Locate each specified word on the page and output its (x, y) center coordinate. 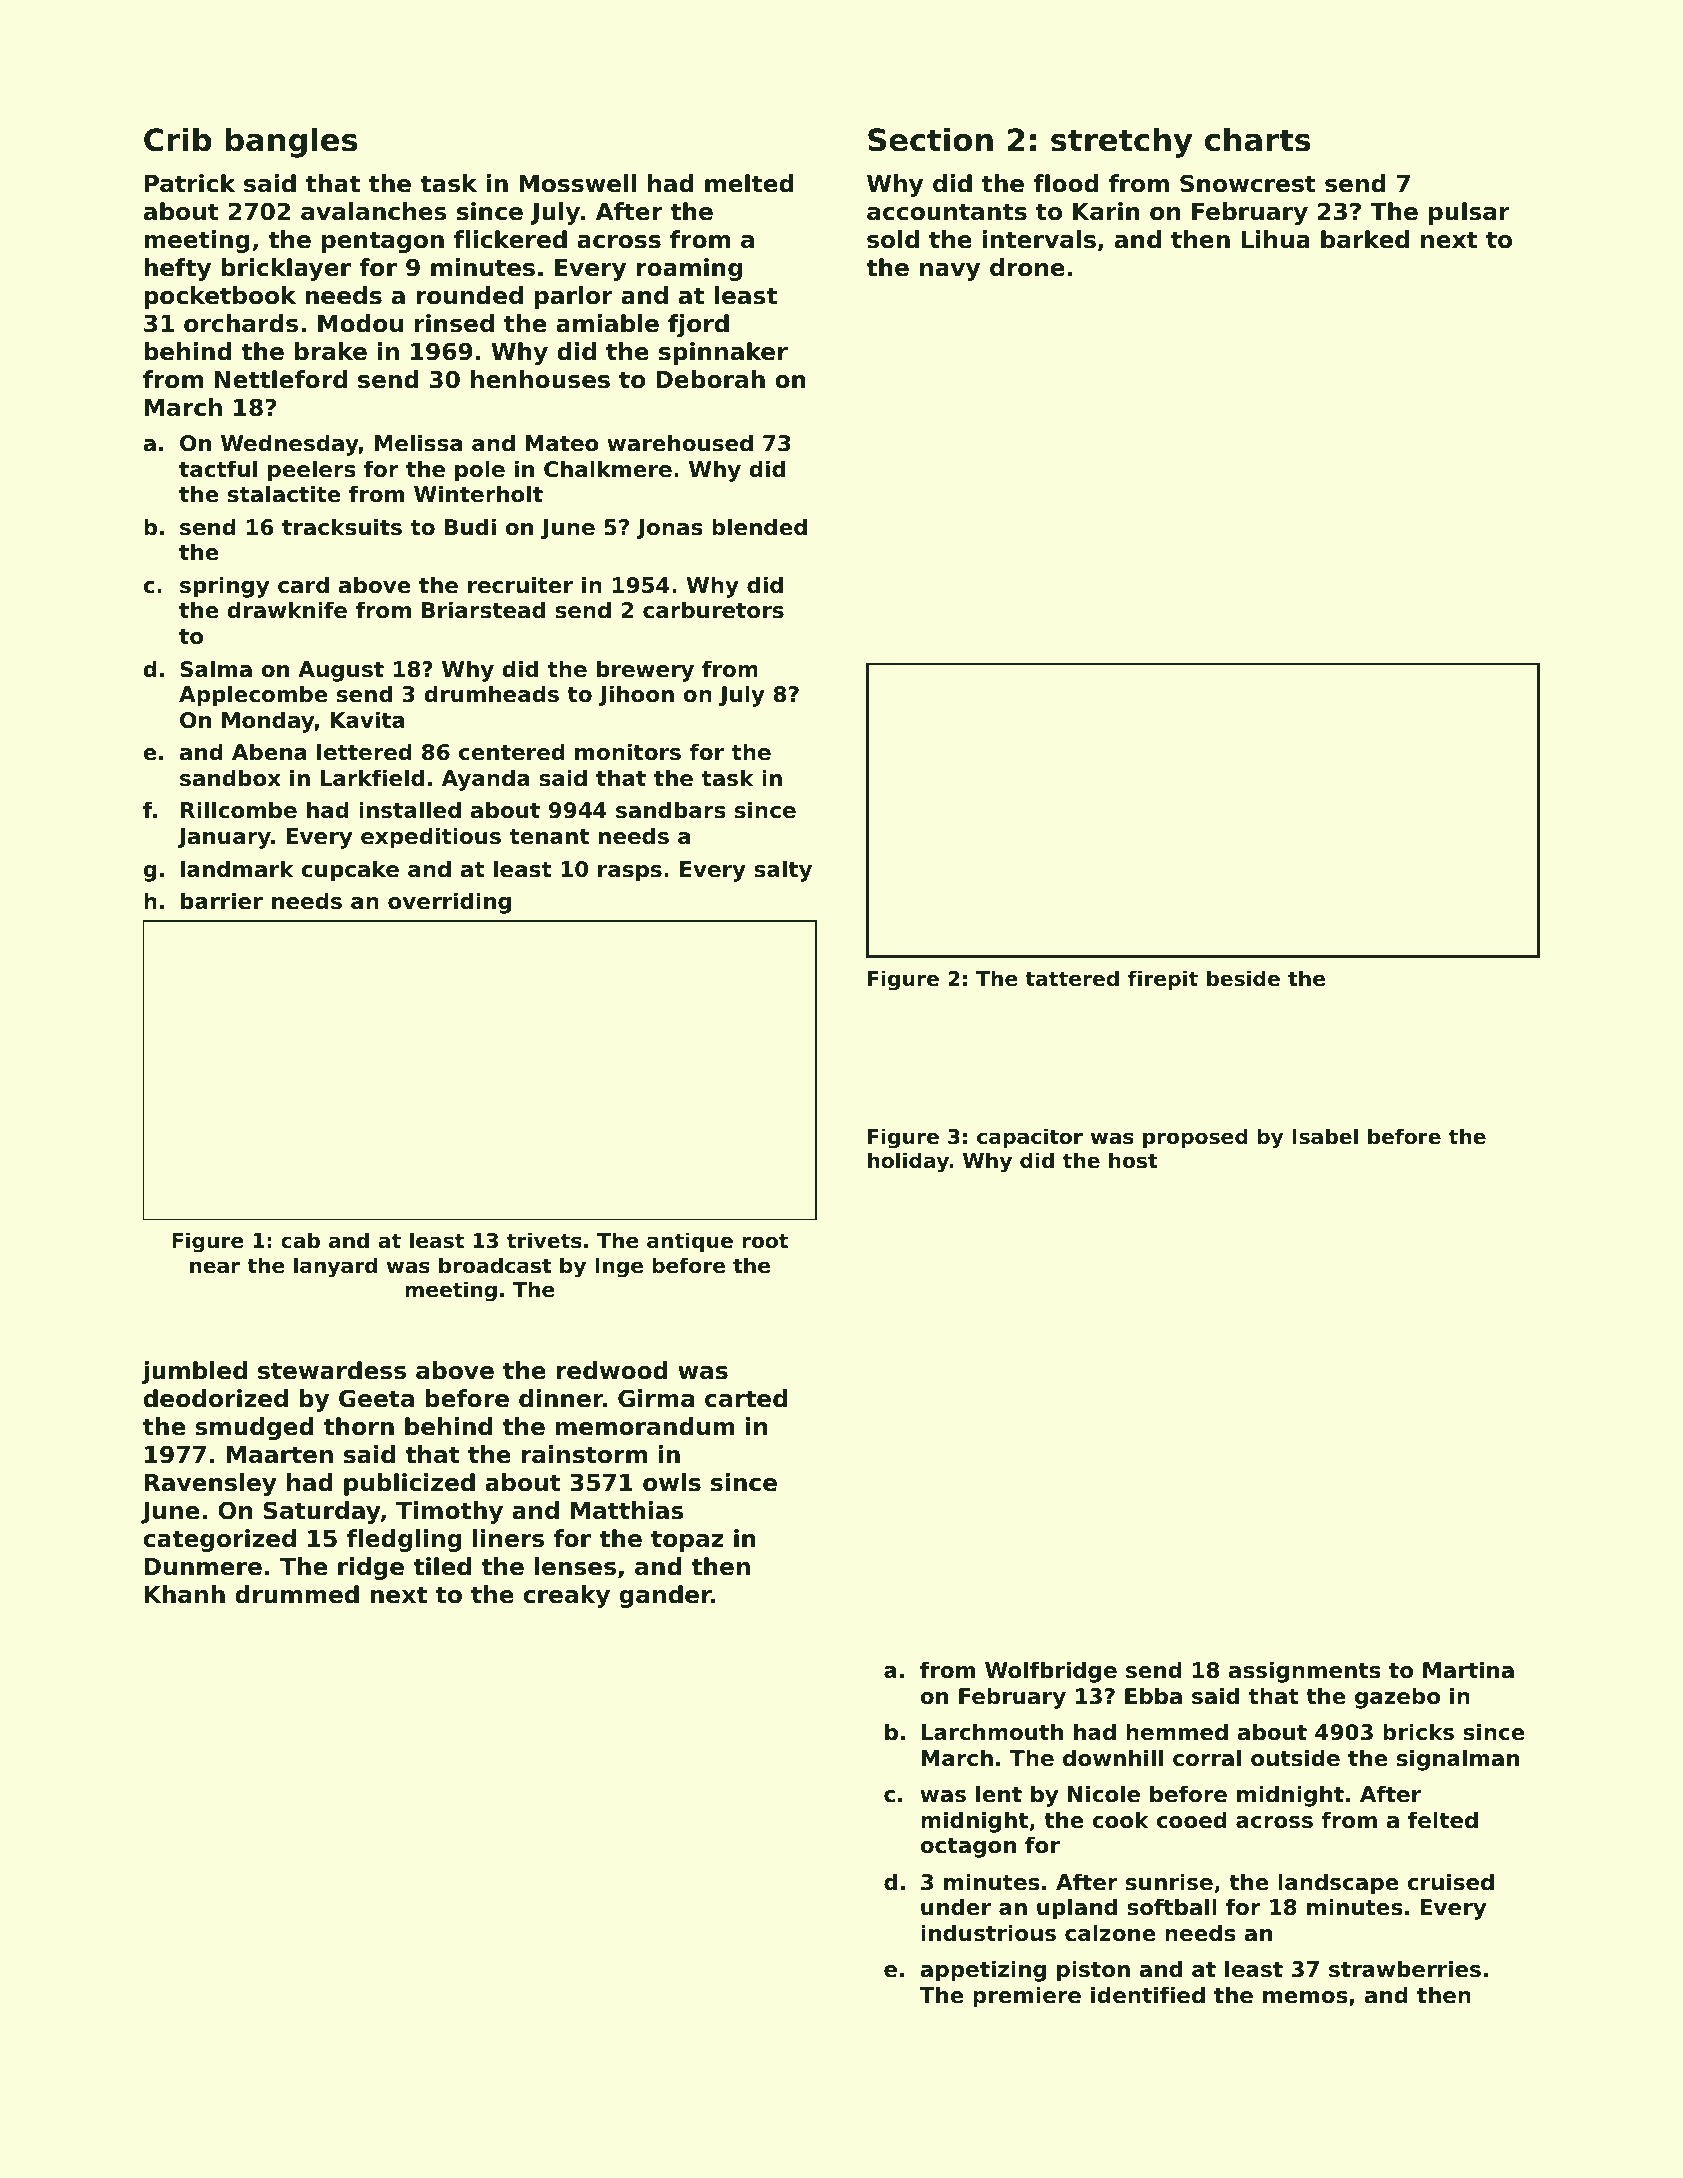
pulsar (1469, 213)
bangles (291, 142)
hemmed (1177, 1732)
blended (759, 527)
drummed (297, 1594)
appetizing (983, 1971)
